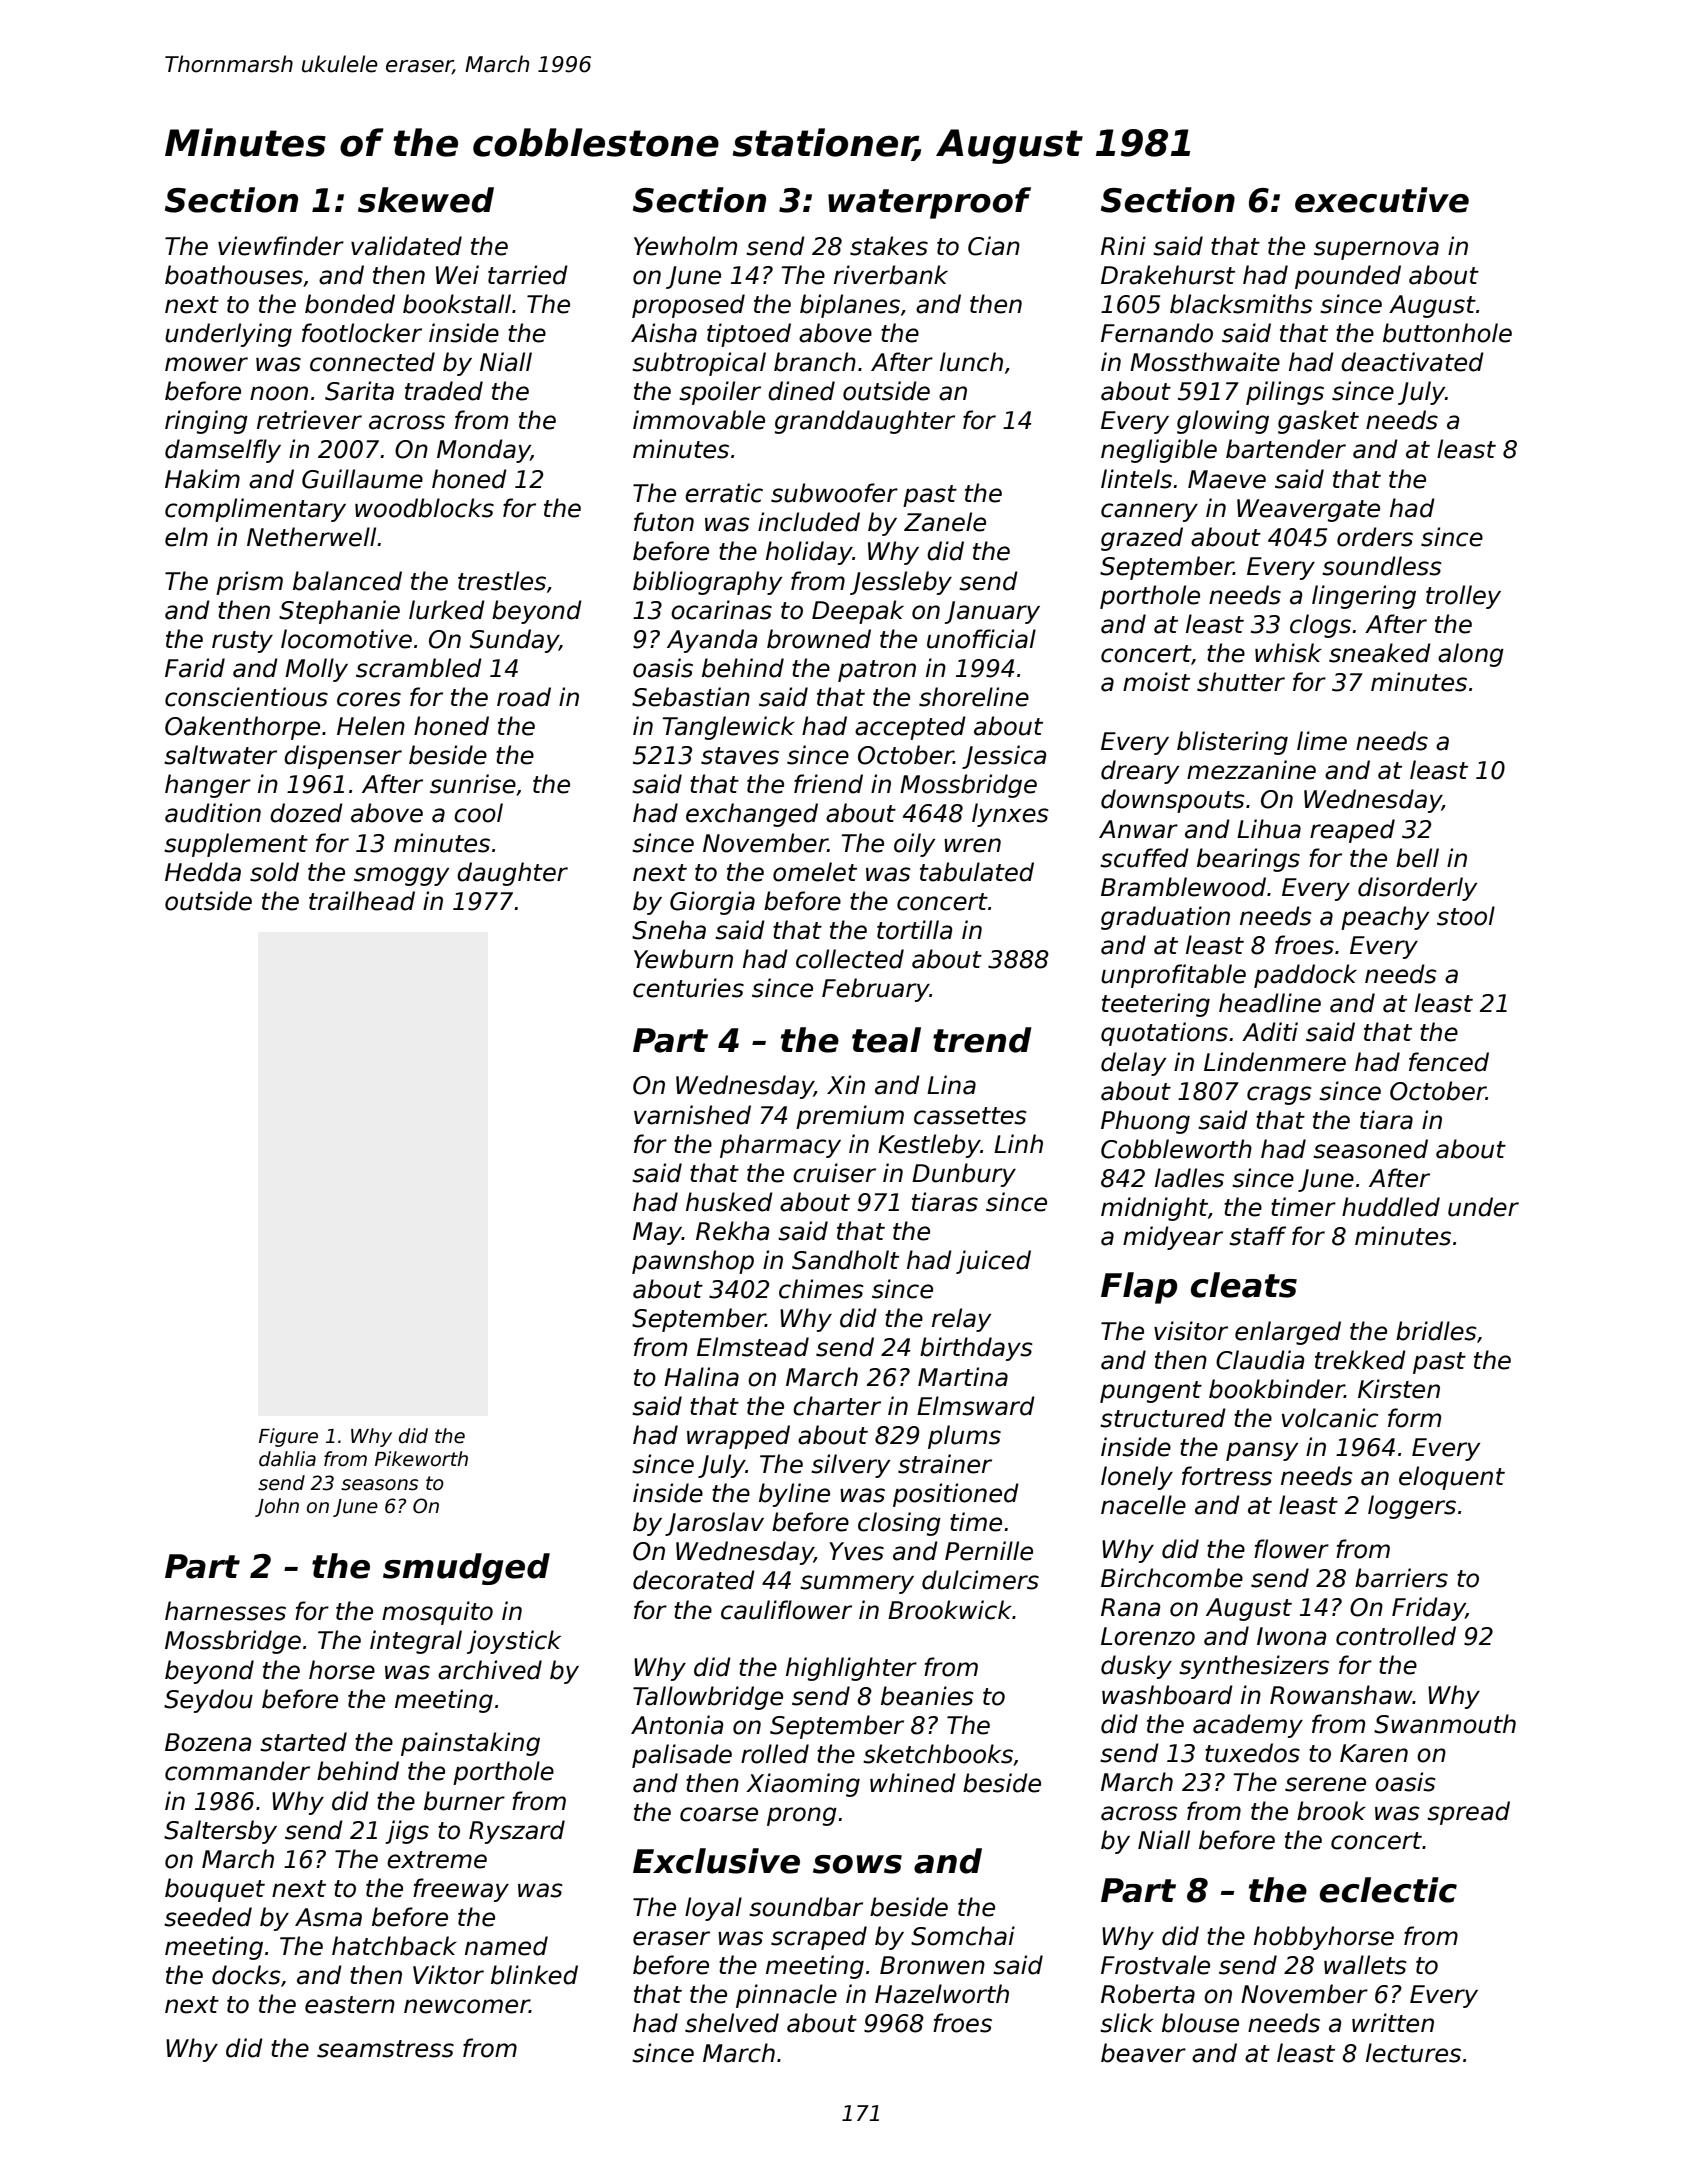  What do you see at coordinates (385, 2049) in the image?
I see `seamstress` at bounding box center [385, 2049].
